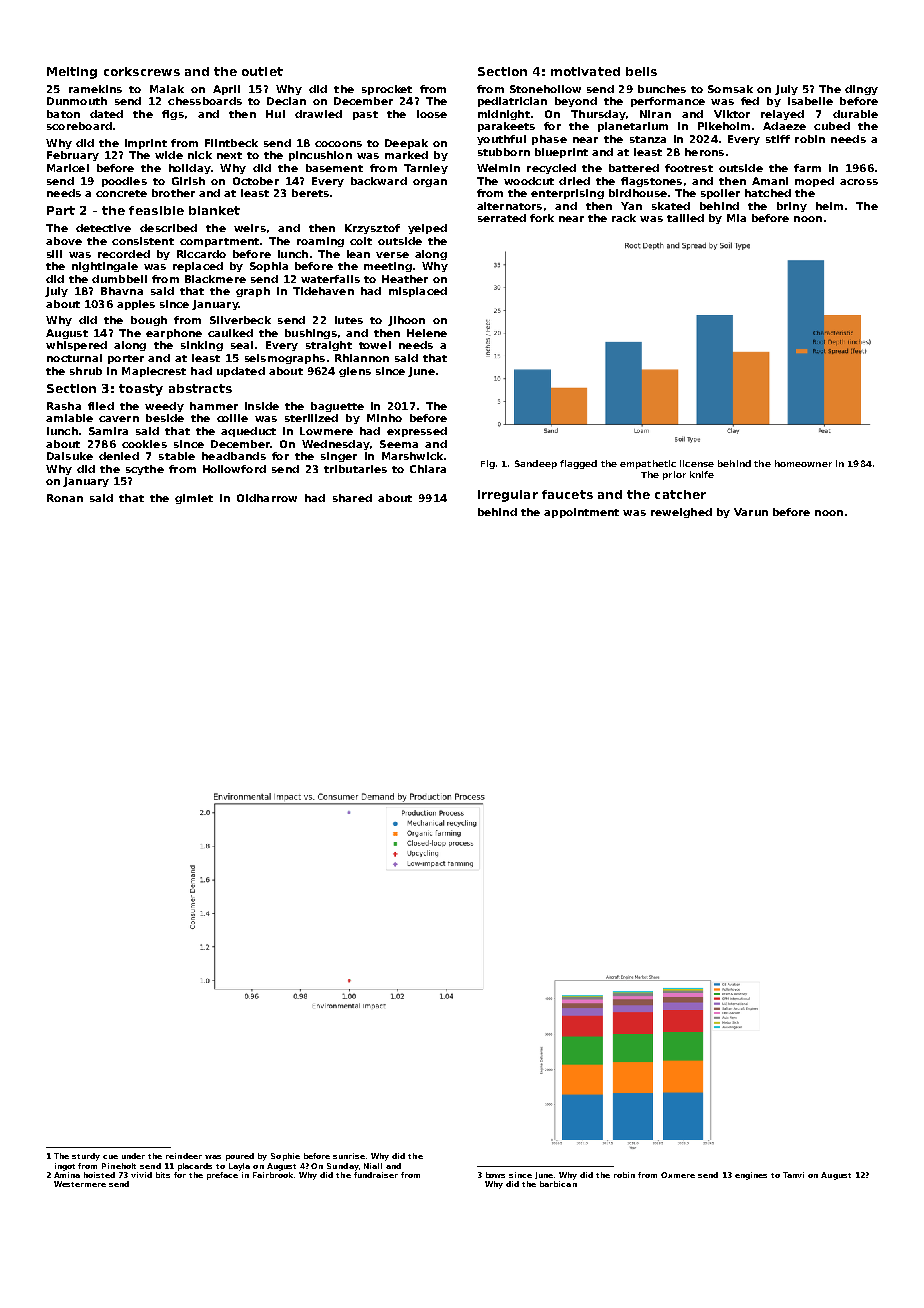 The height and width of the screenshot is (1308, 924). Describe the element at coordinates (262, 71) in the screenshot. I see `outlet` at that location.
